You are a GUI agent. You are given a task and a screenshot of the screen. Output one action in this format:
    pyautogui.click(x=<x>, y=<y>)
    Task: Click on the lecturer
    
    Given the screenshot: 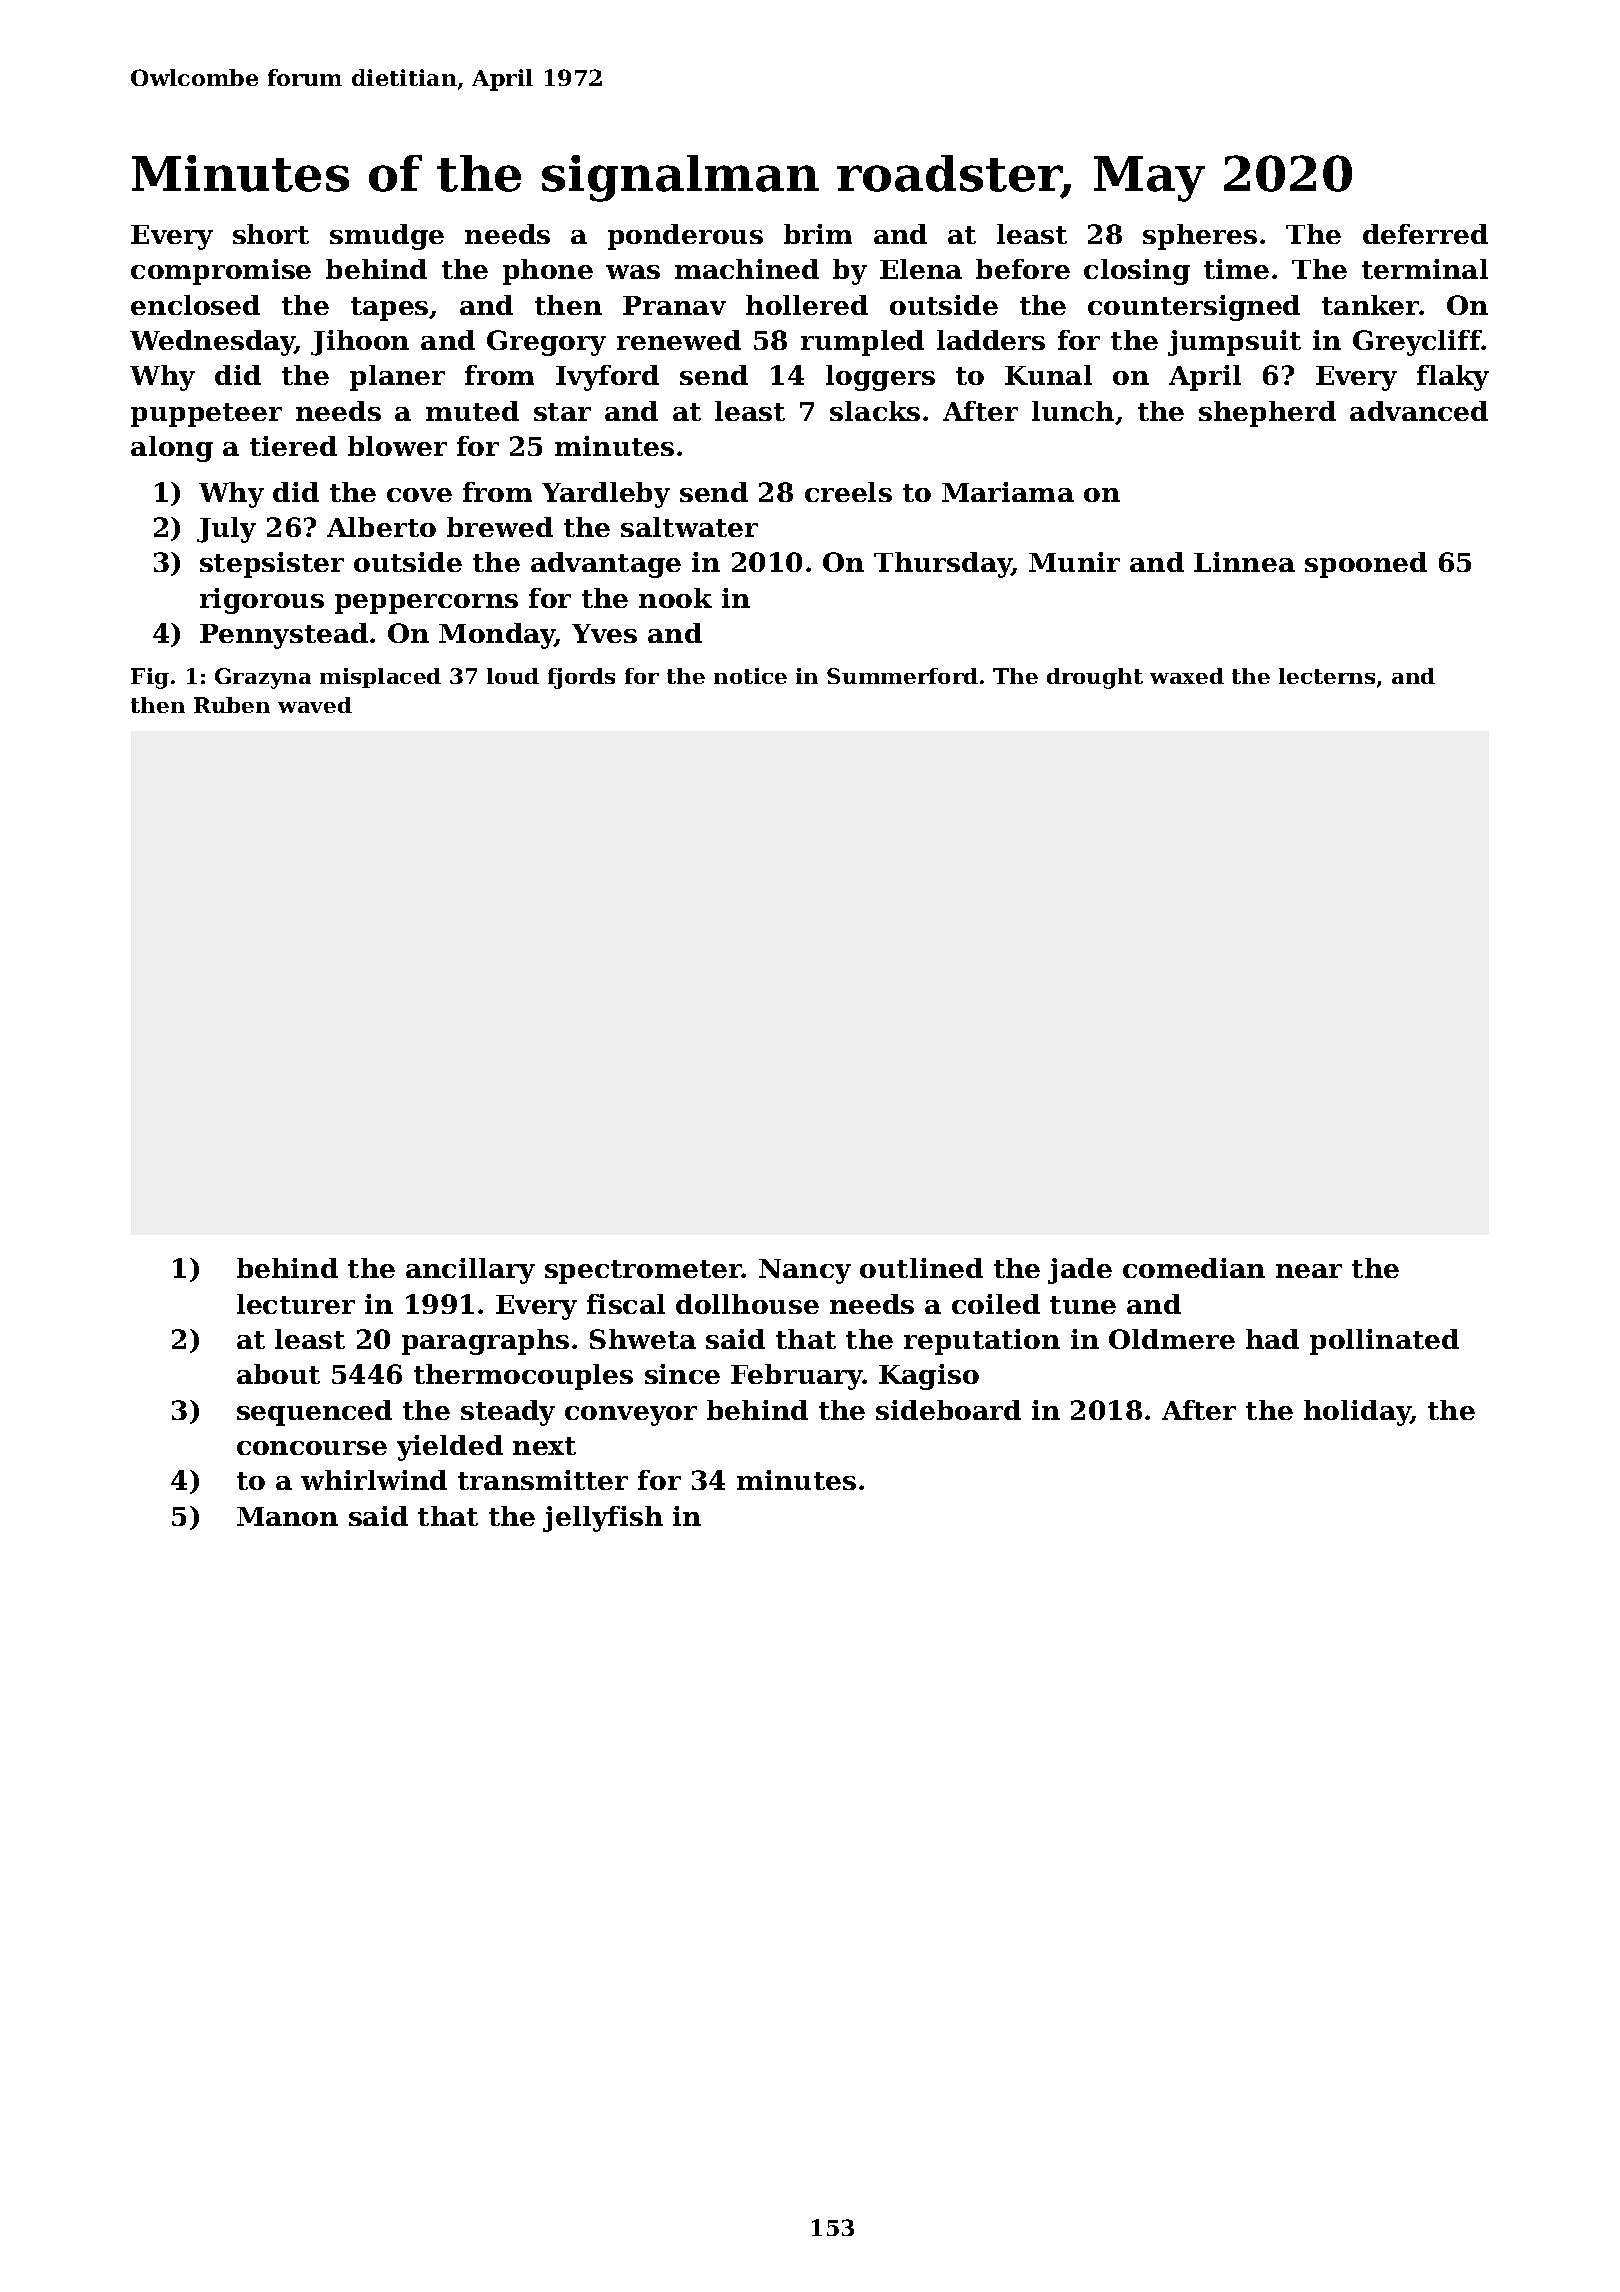 What is the action you would take?
    pyautogui.click(x=296, y=1304)
